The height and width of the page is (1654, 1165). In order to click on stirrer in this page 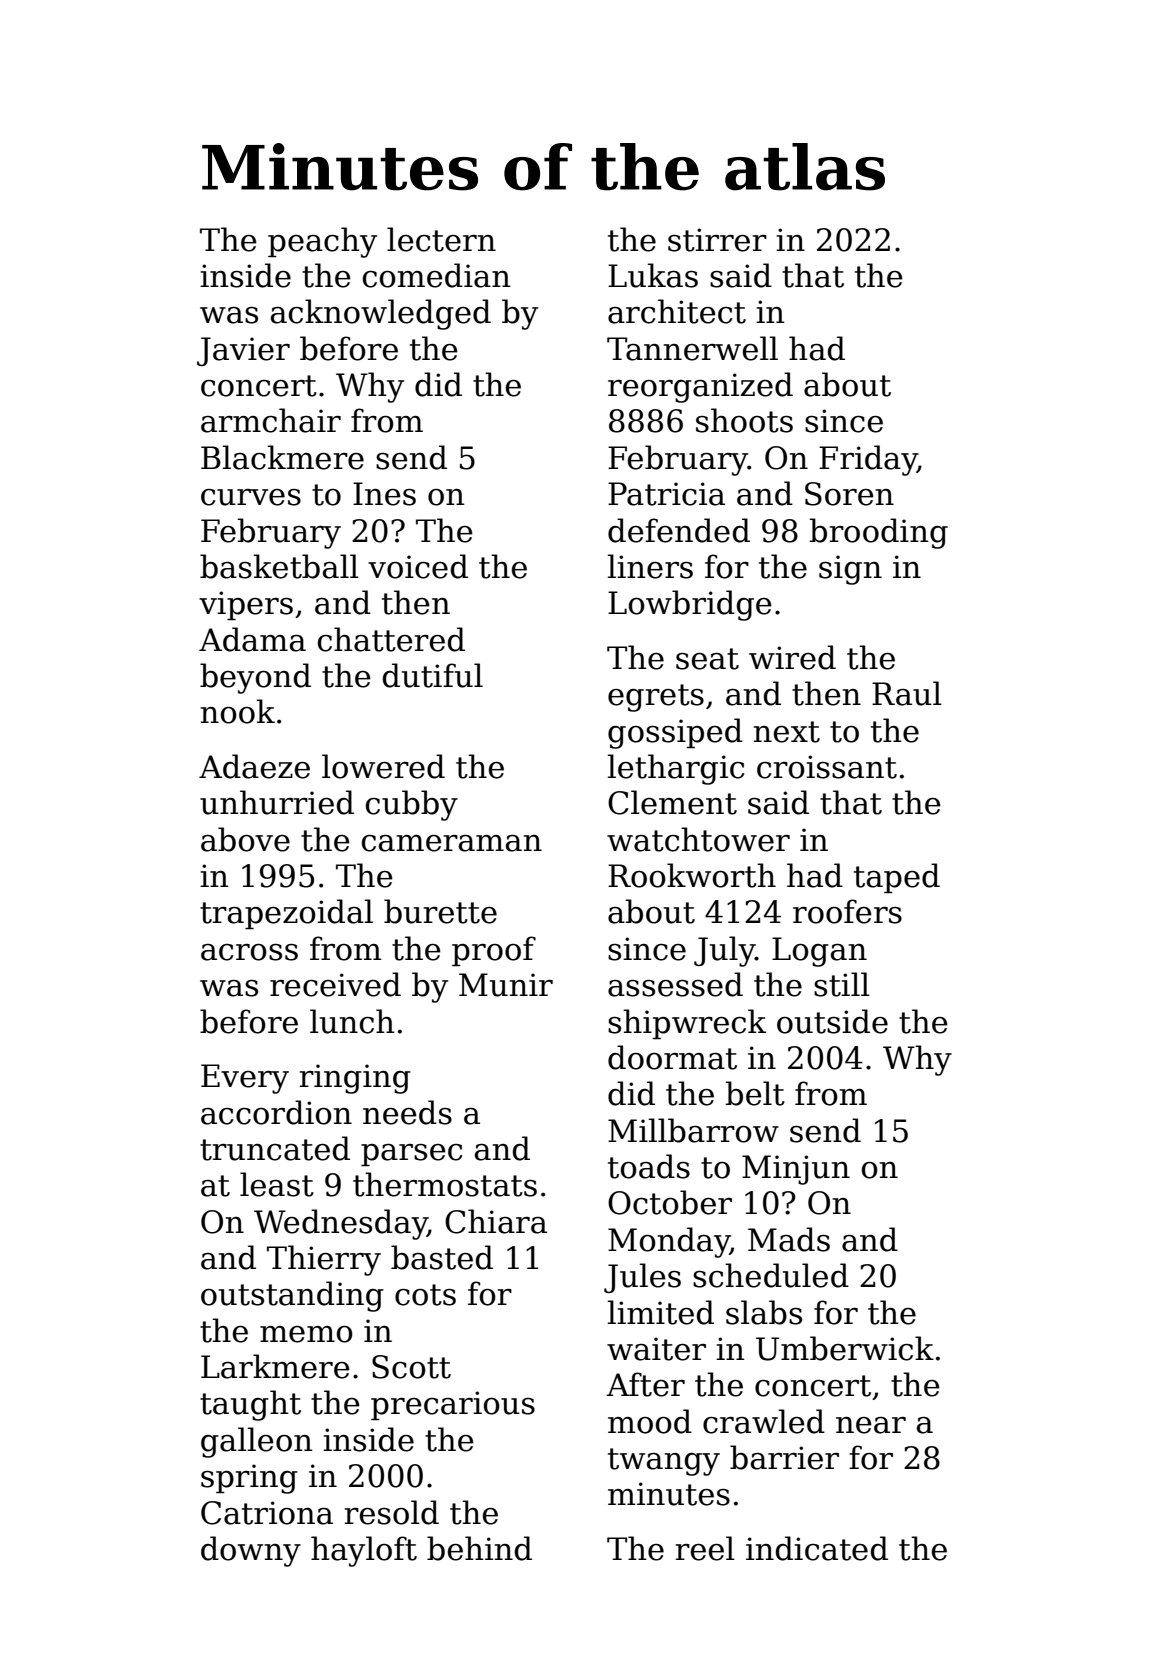, I will do `click(717, 240)`.
